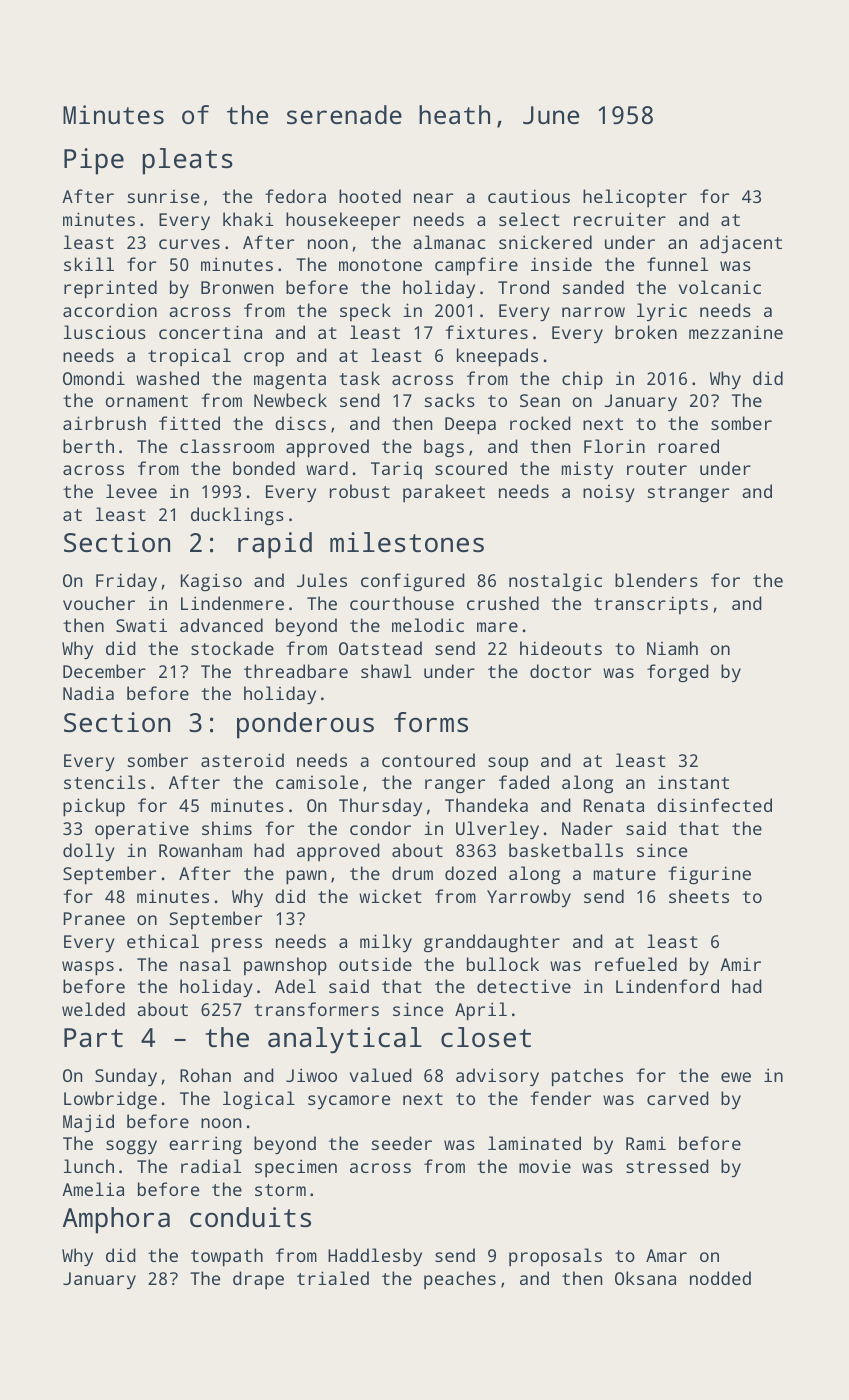 The image size is (849, 1400). I want to click on wasps, so click(88, 968).
